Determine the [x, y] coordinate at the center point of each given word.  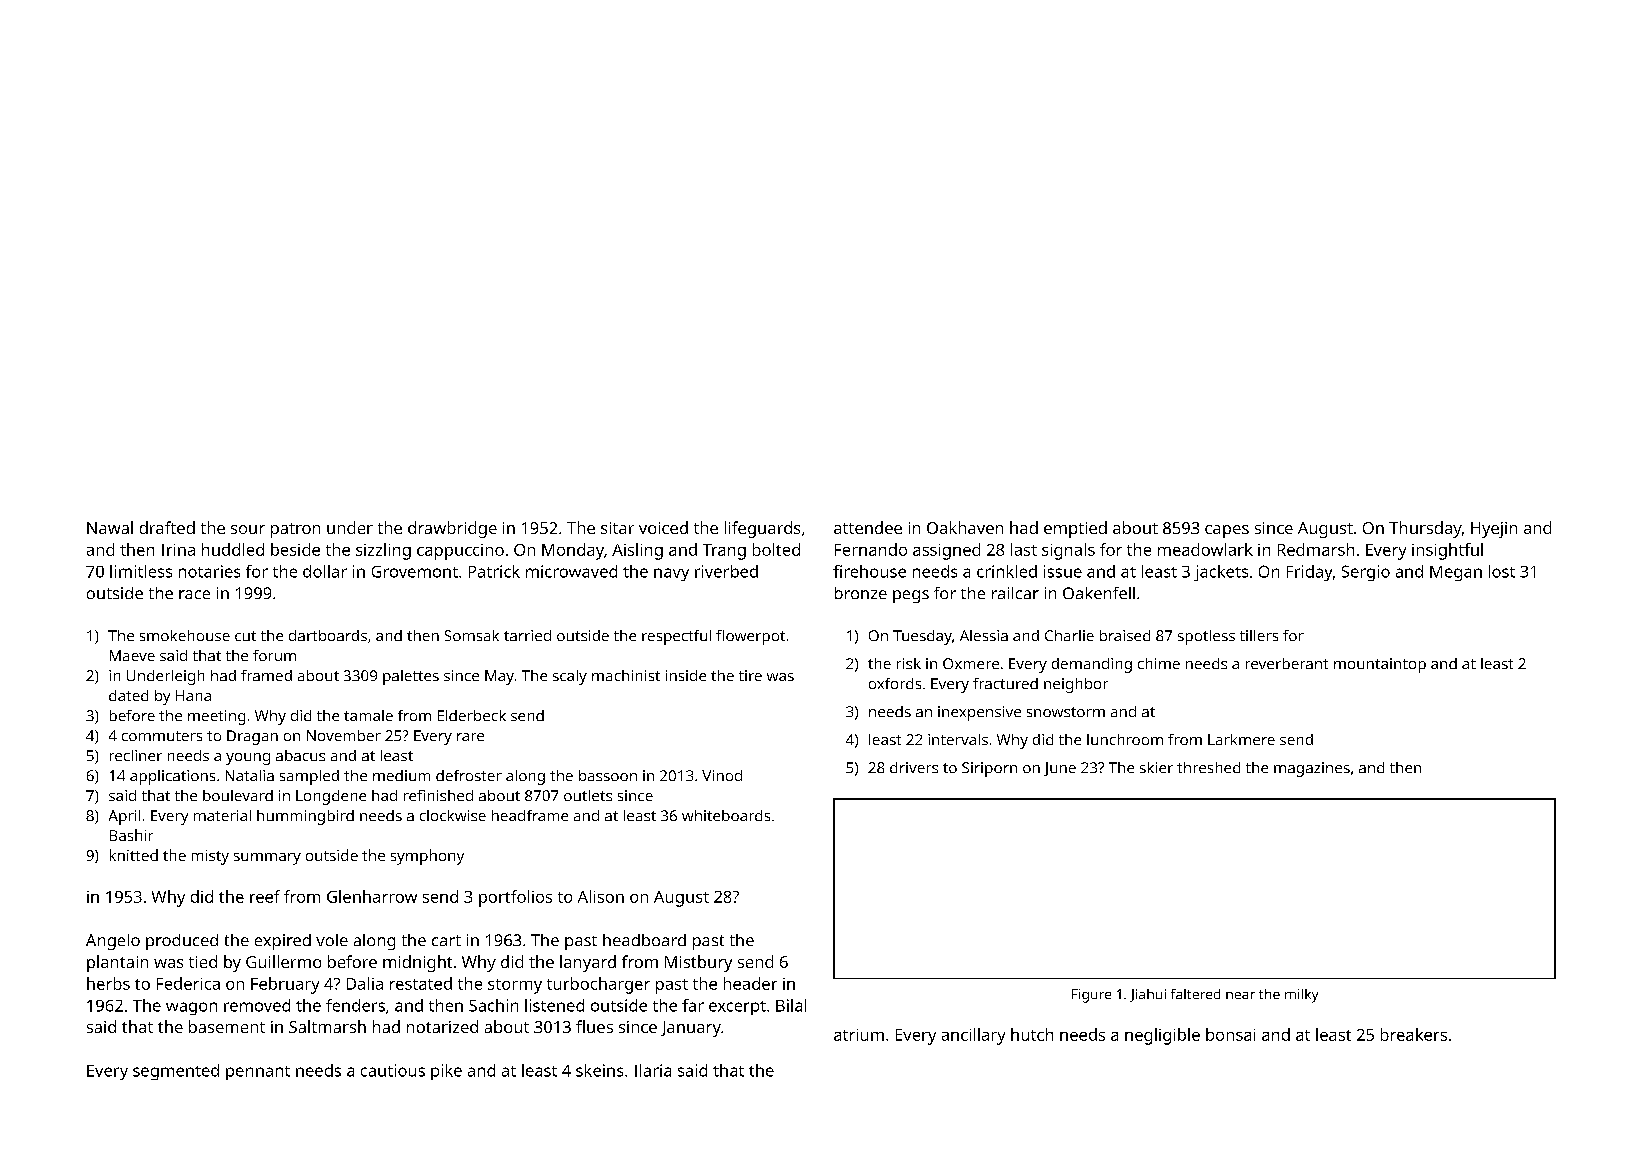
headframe [530, 815]
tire [750, 675]
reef [265, 896]
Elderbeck [472, 715]
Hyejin [1494, 530]
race [194, 594]
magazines [1312, 769]
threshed [1208, 767]
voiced [663, 527]
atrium [859, 1035]
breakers [1414, 1034]
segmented [176, 1072]
